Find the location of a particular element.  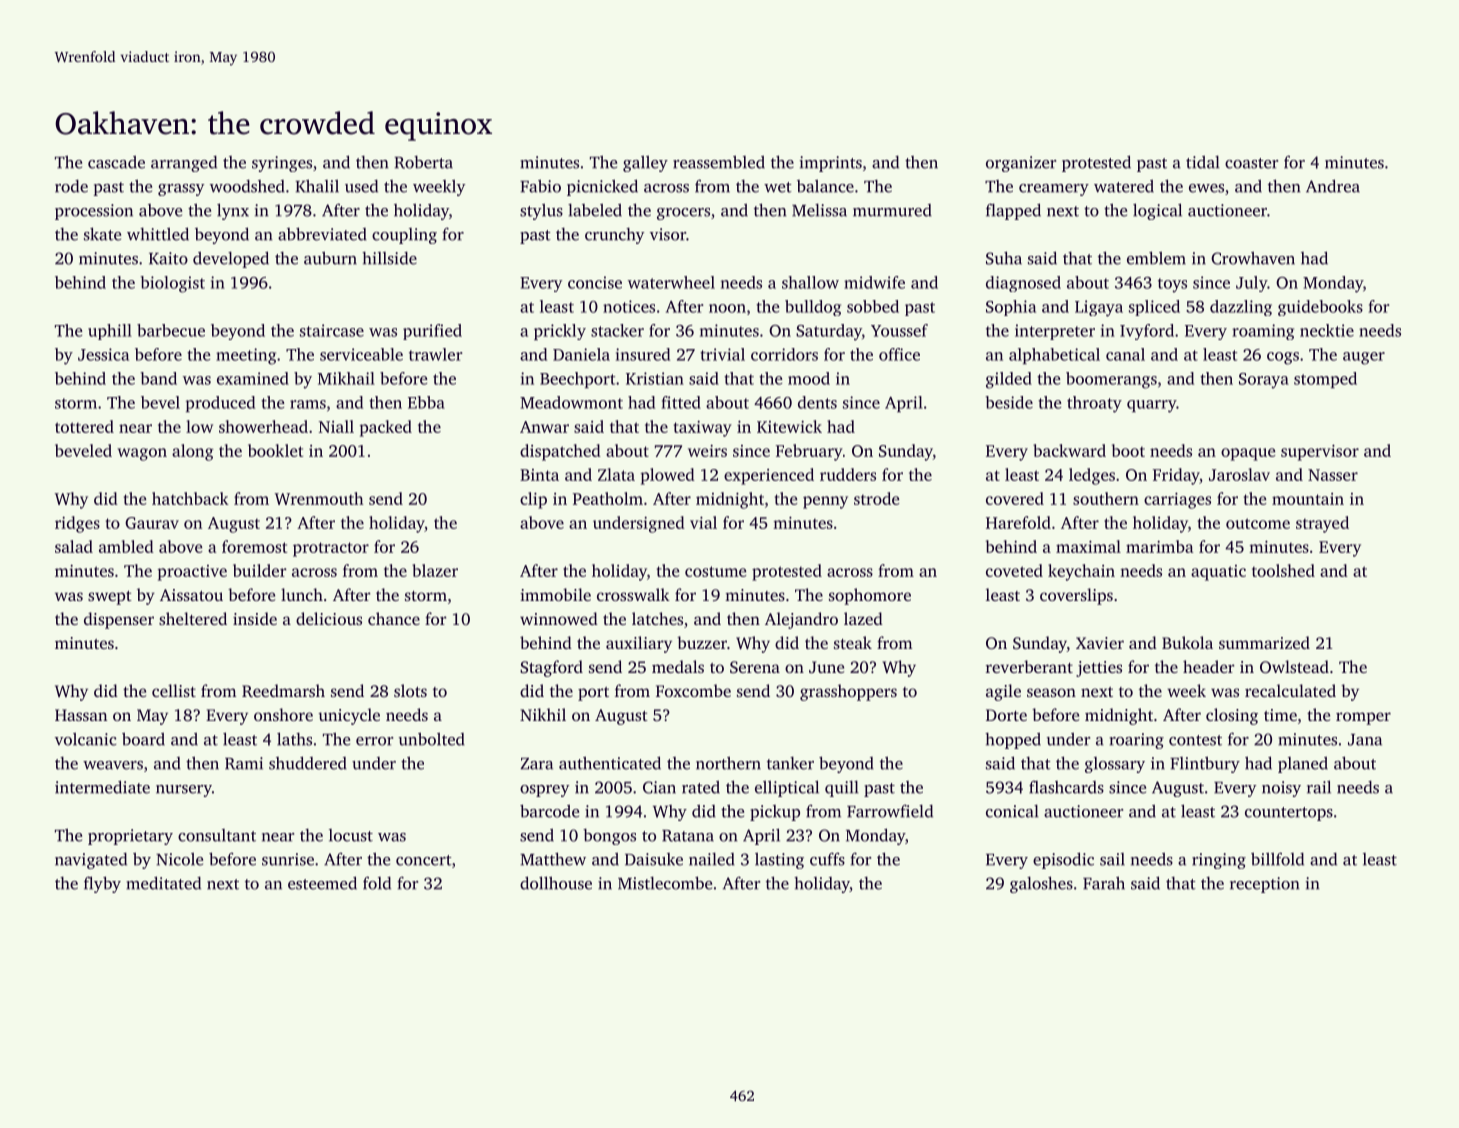

Ratana is located at coordinates (688, 836).
